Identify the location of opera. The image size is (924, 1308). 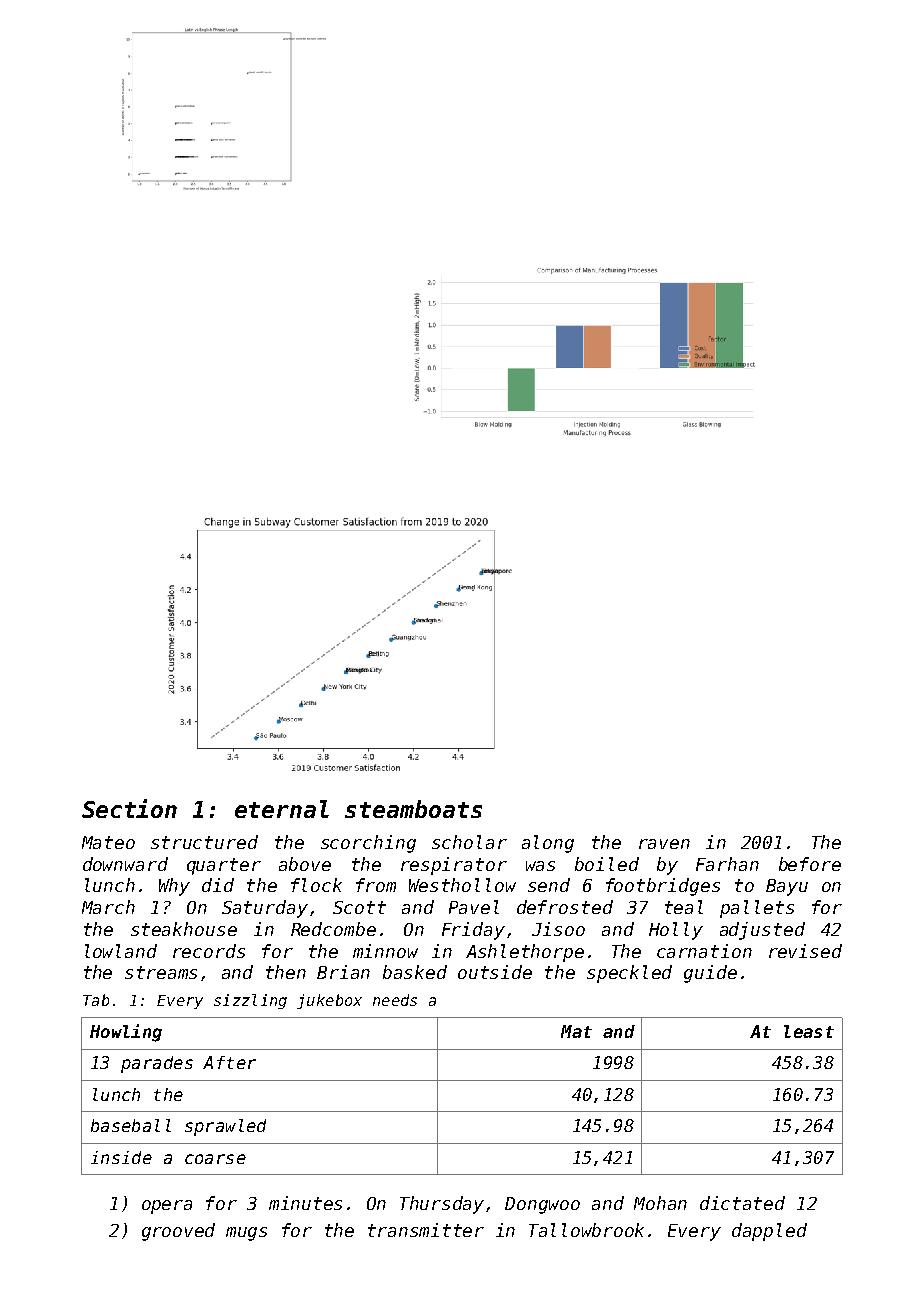
(167, 1207).
